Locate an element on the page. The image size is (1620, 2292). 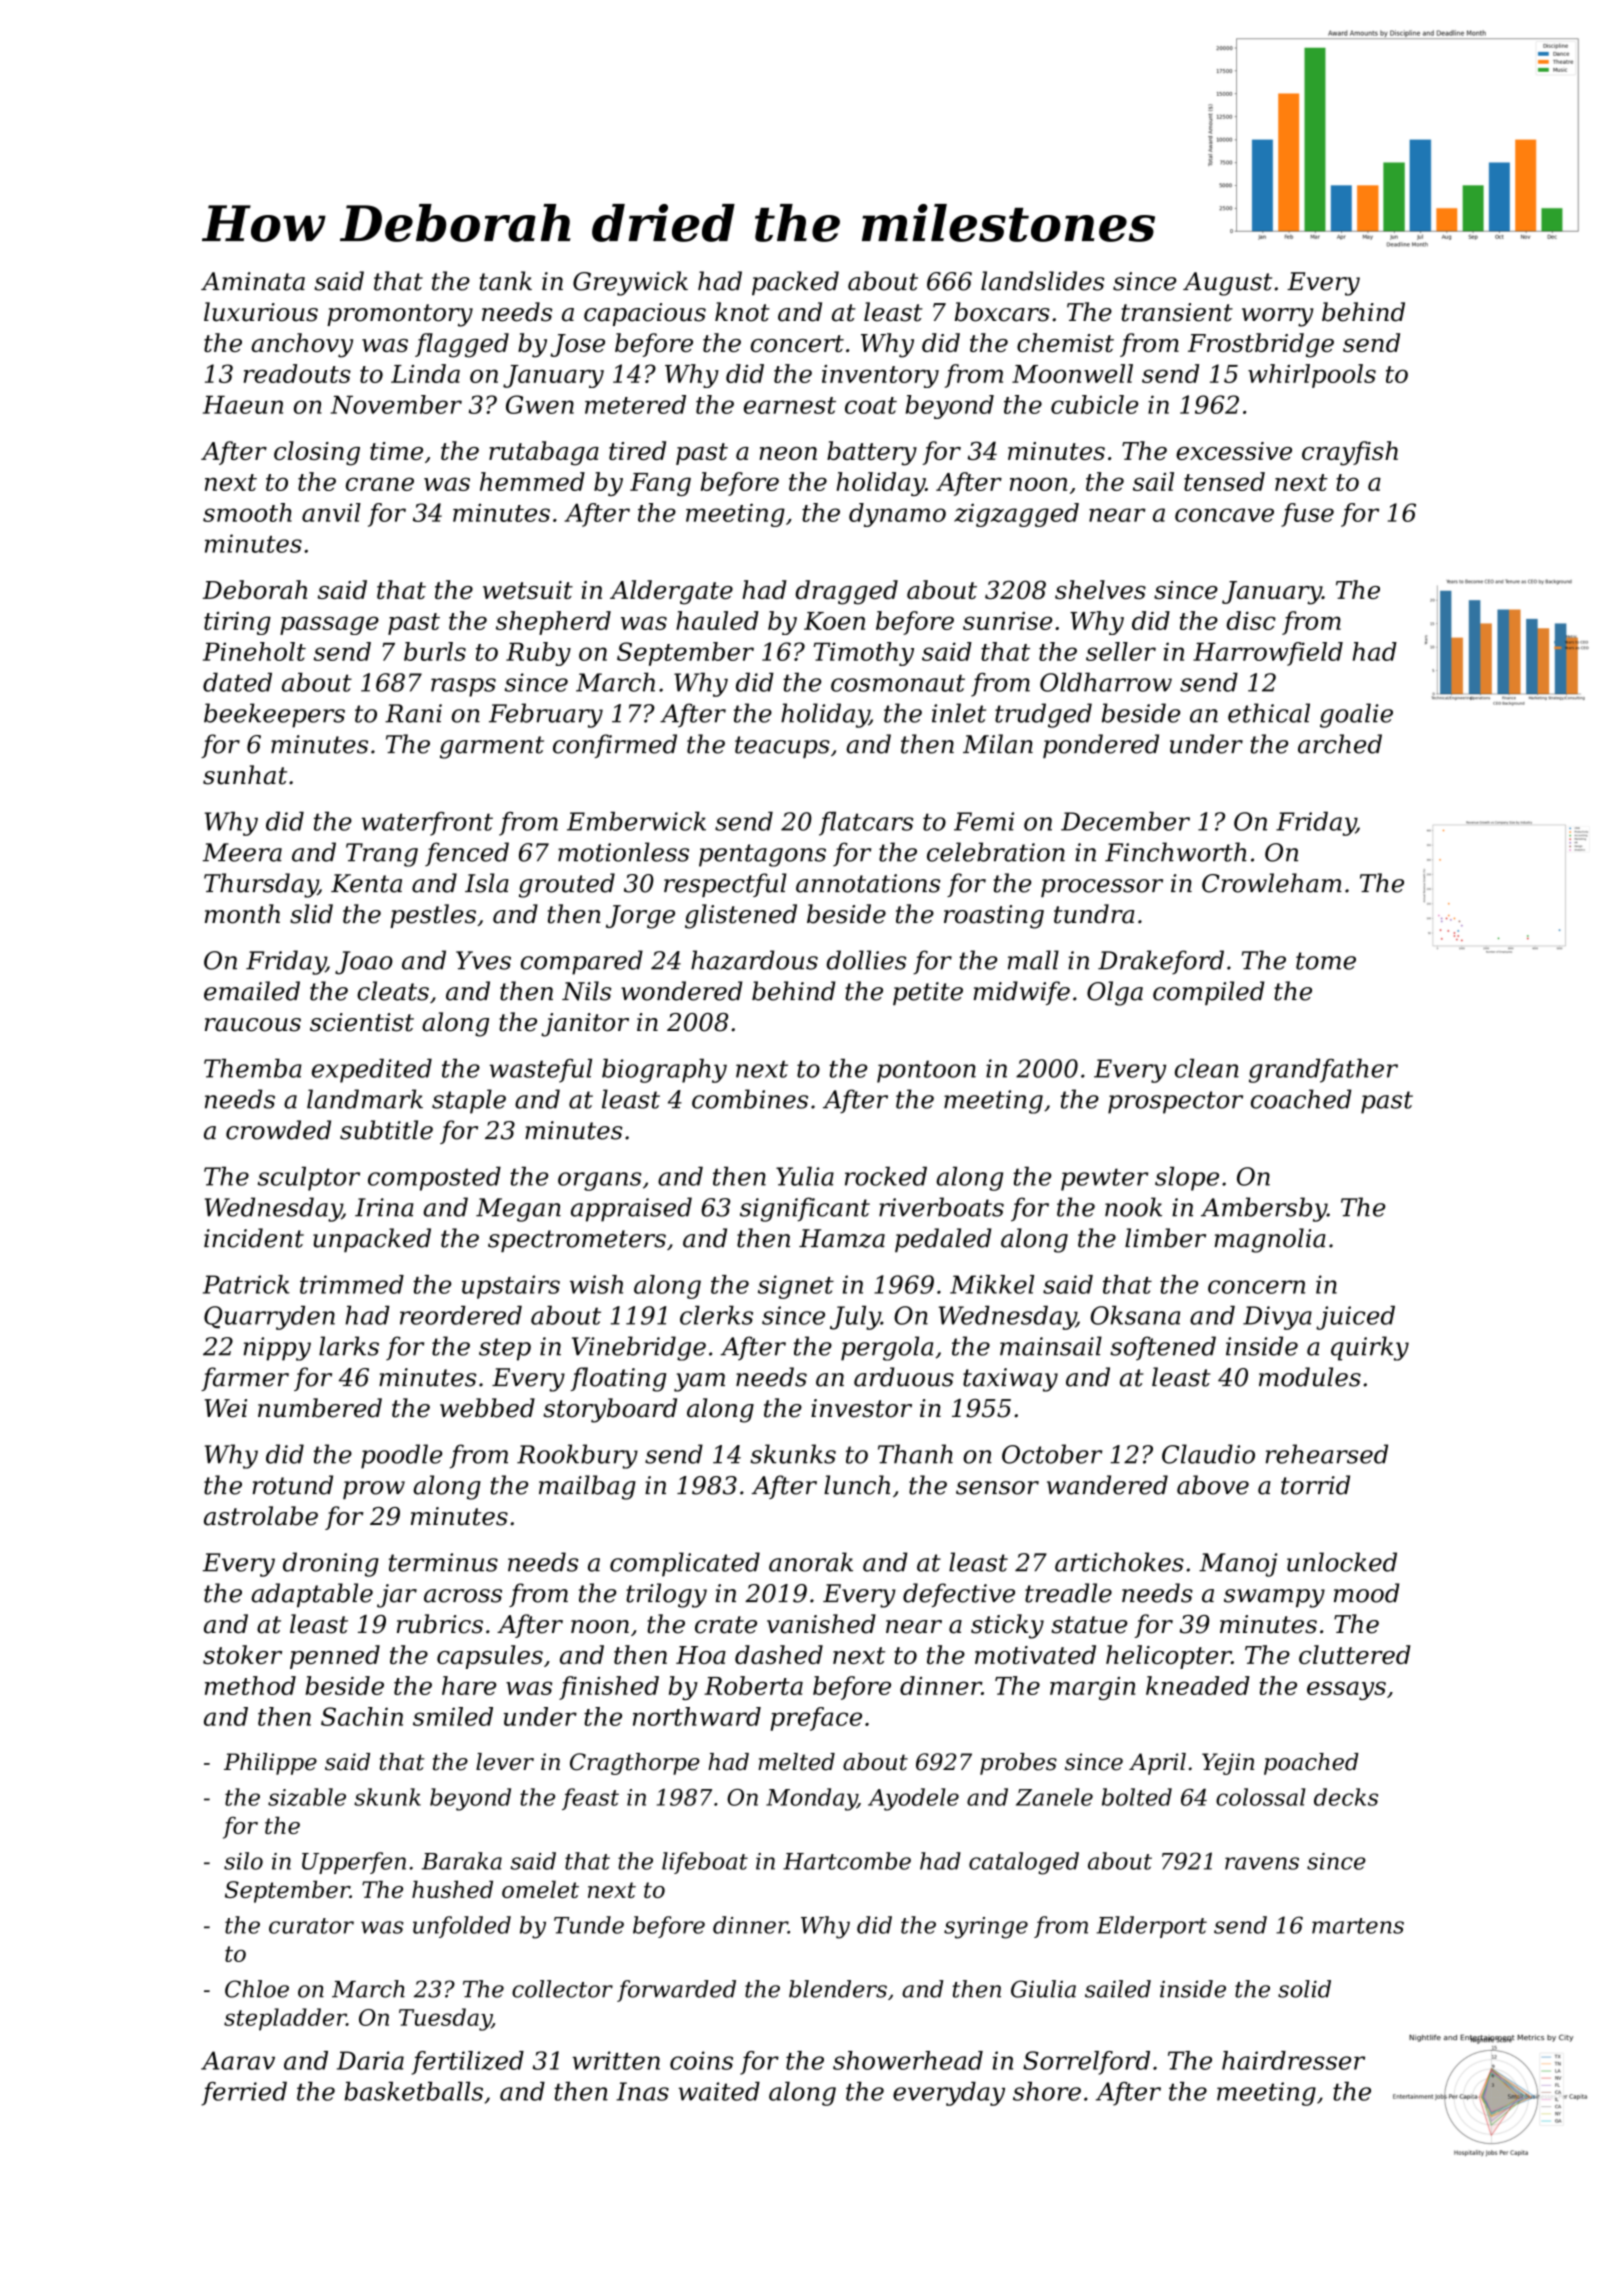
preface is located at coordinates (816, 1719).
